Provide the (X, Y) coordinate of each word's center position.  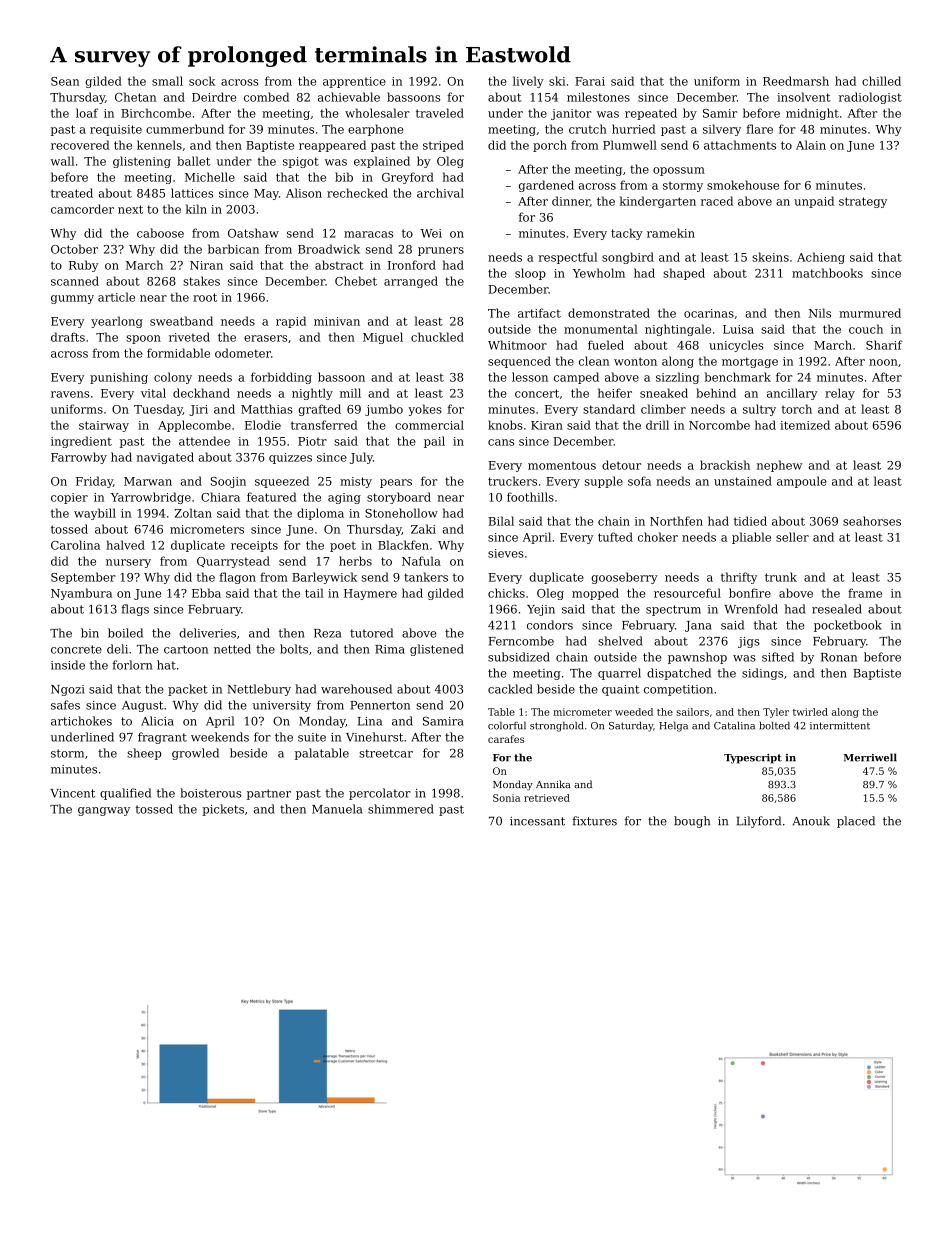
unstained (743, 481)
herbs (355, 561)
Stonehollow (401, 513)
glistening (142, 162)
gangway (104, 811)
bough (692, 822)
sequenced (519, 362)
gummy (72, 299)
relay (840, 394)
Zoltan (193, 513)
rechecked (357, 193)
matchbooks (827, 273)
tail (314, 593)
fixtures (594, 821)
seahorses (872, 521)
